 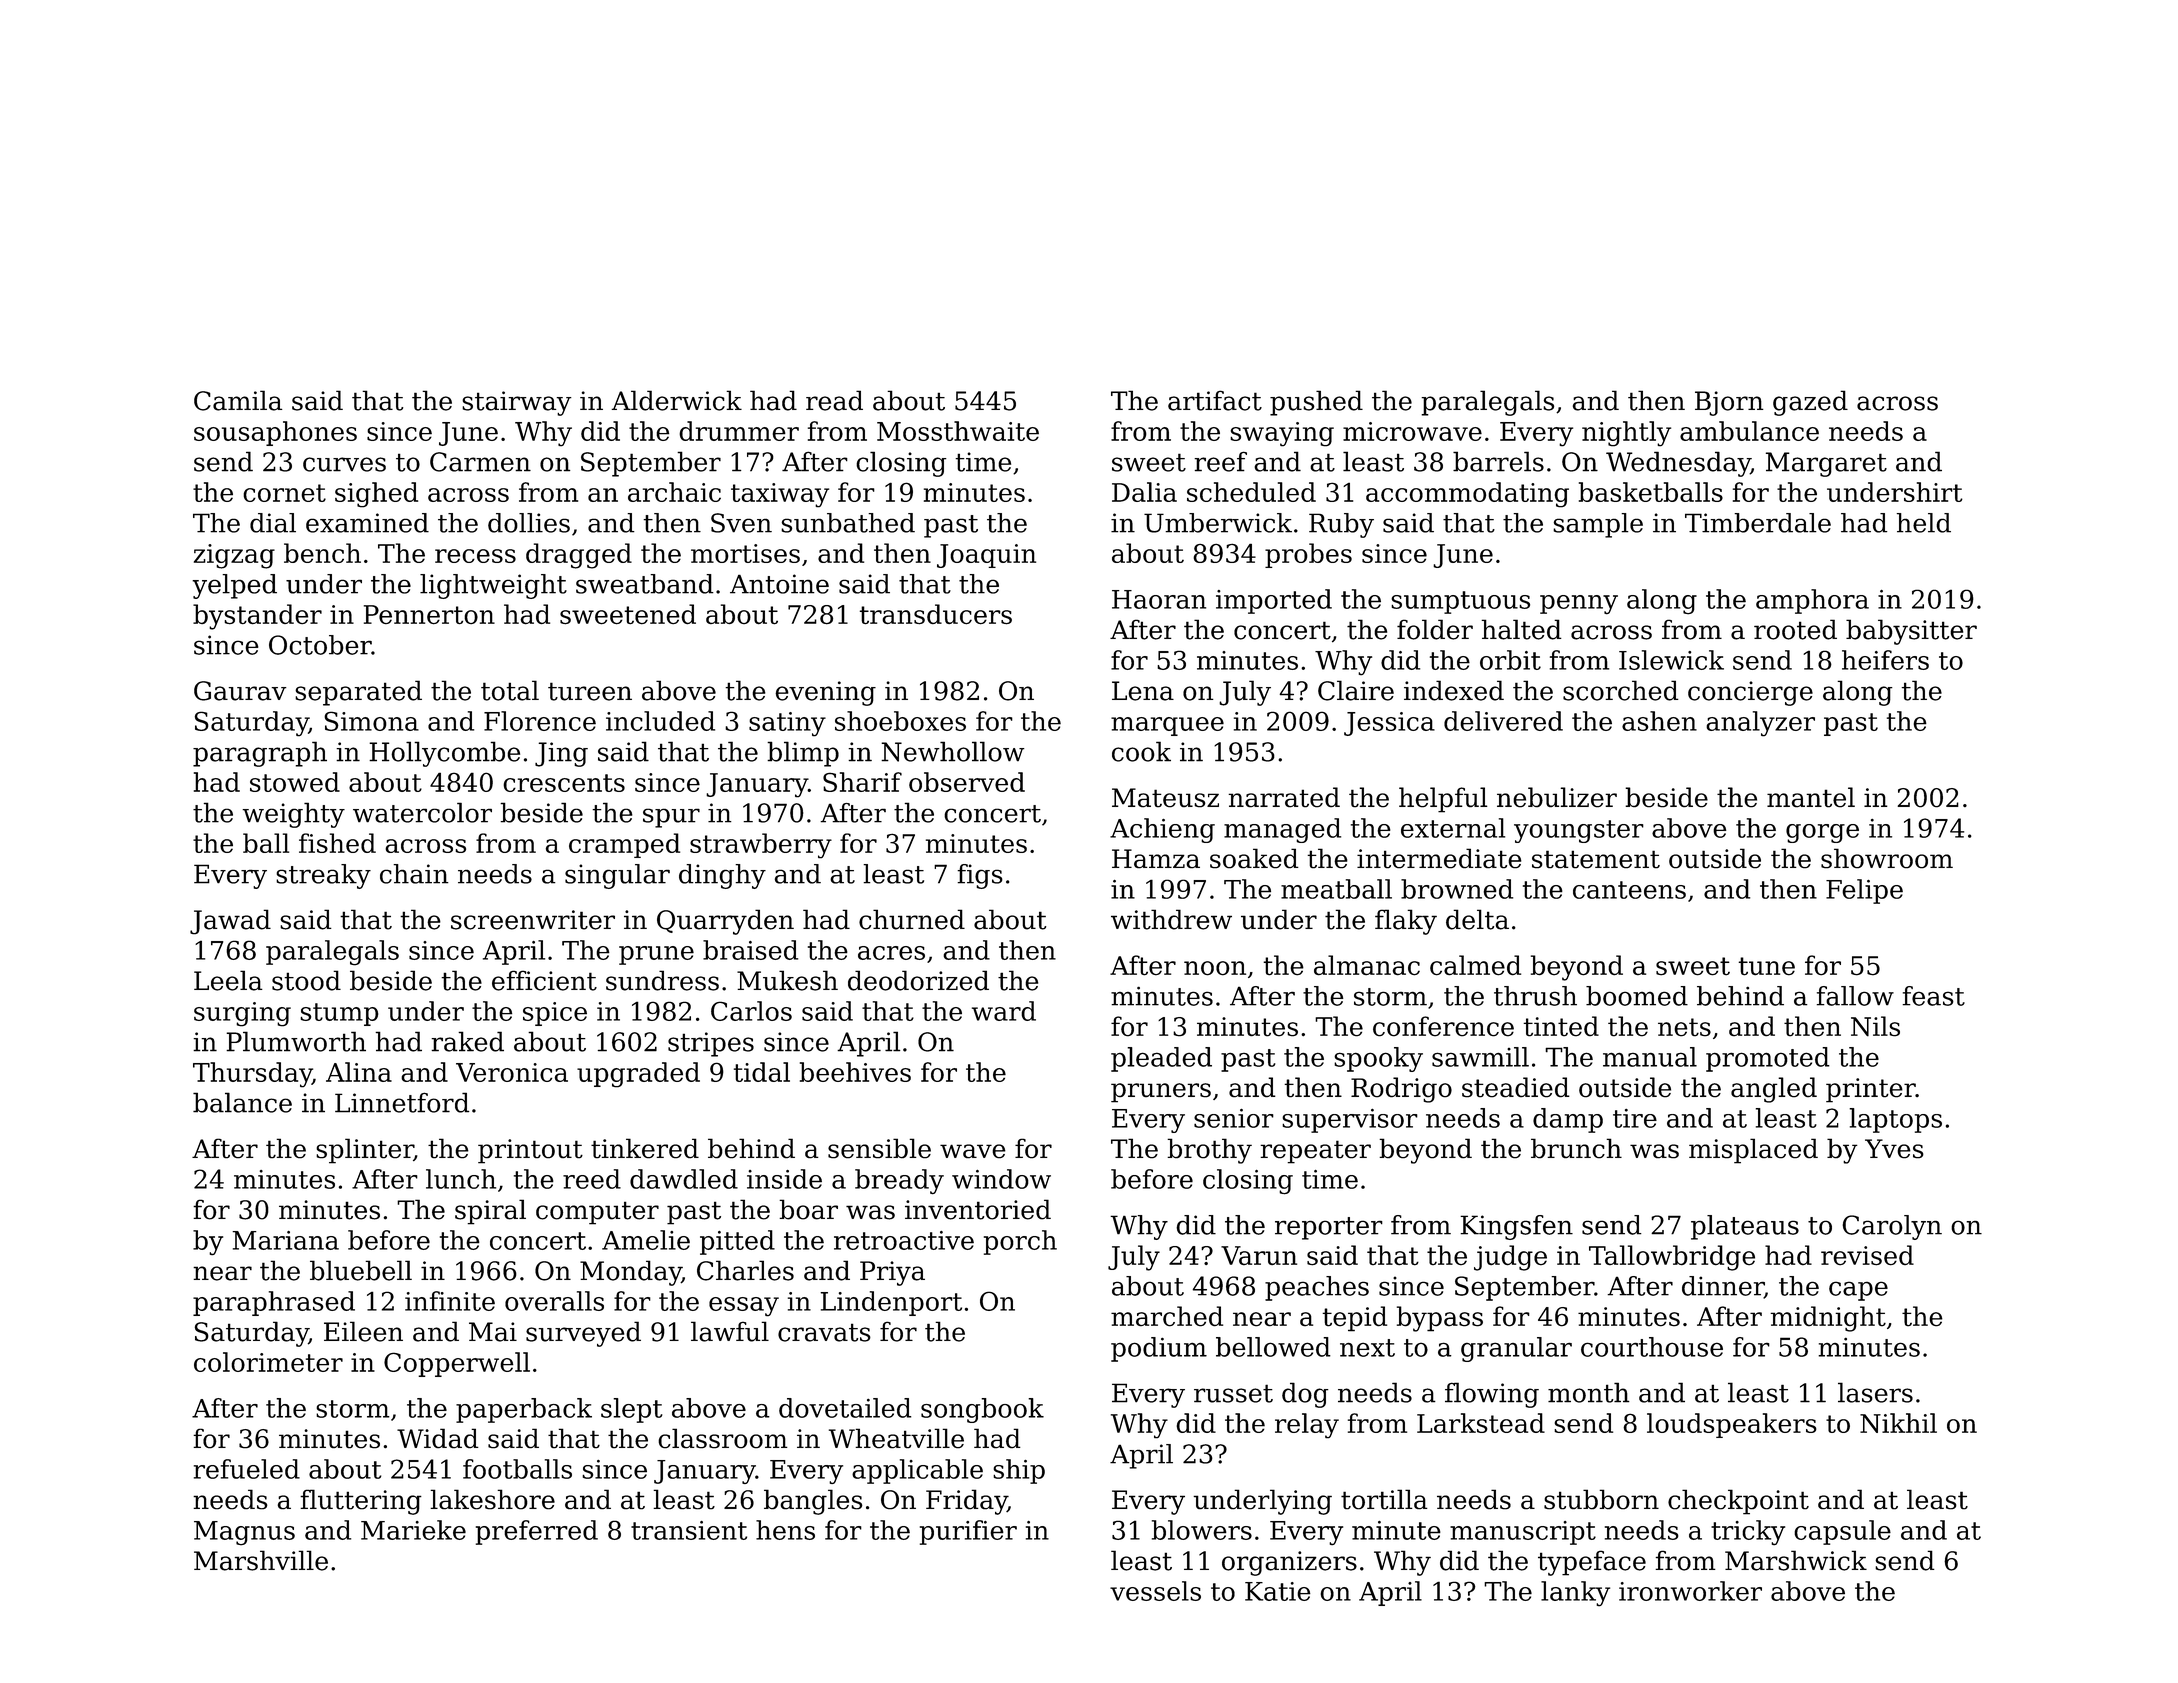 What do you see at coordinates (1233, 1393) in the document?
I see `russet` at bounding box center [1233, 1393].
